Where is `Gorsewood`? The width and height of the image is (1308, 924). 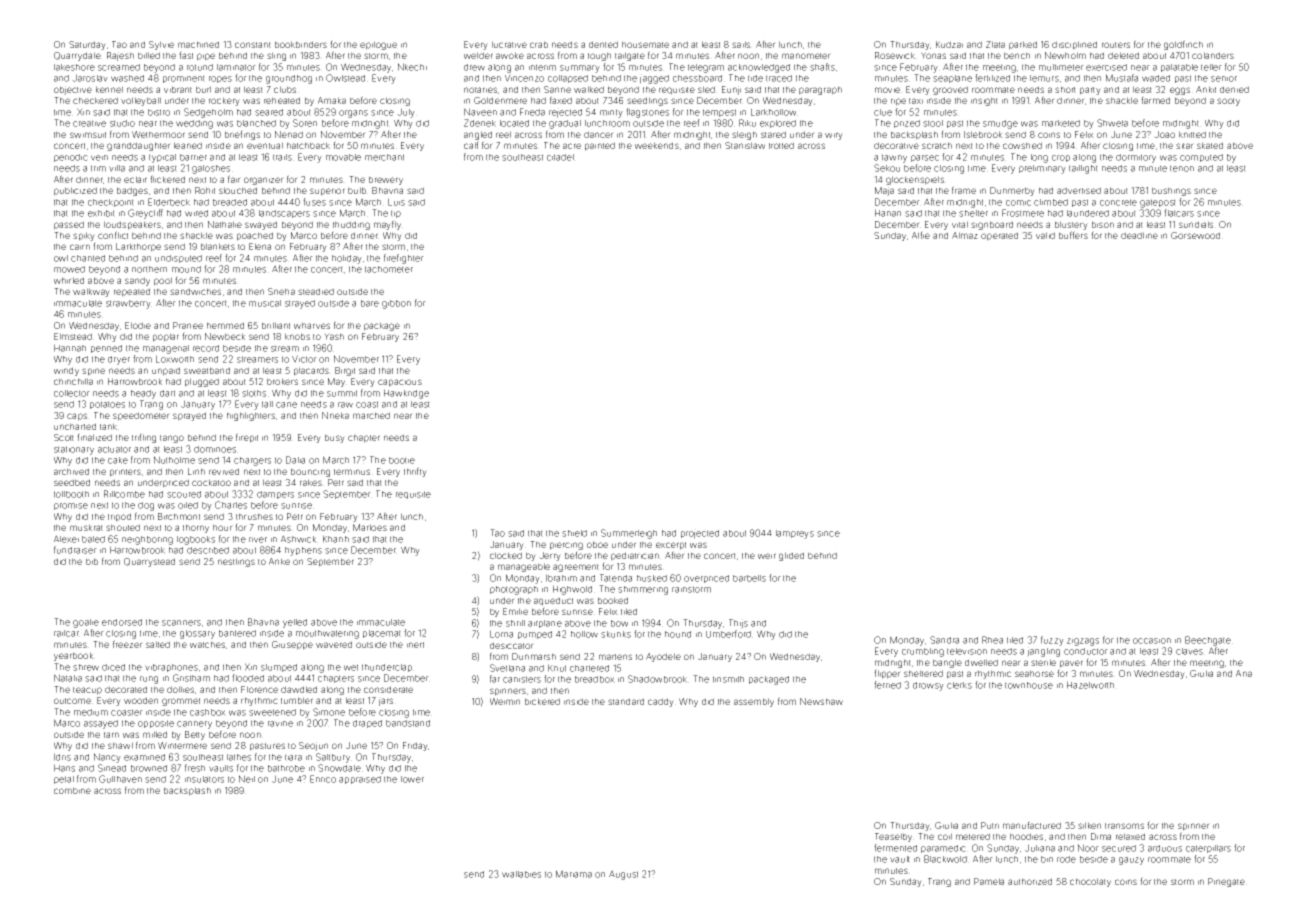
Gorsewood is located at coordinates (1195, 235).
